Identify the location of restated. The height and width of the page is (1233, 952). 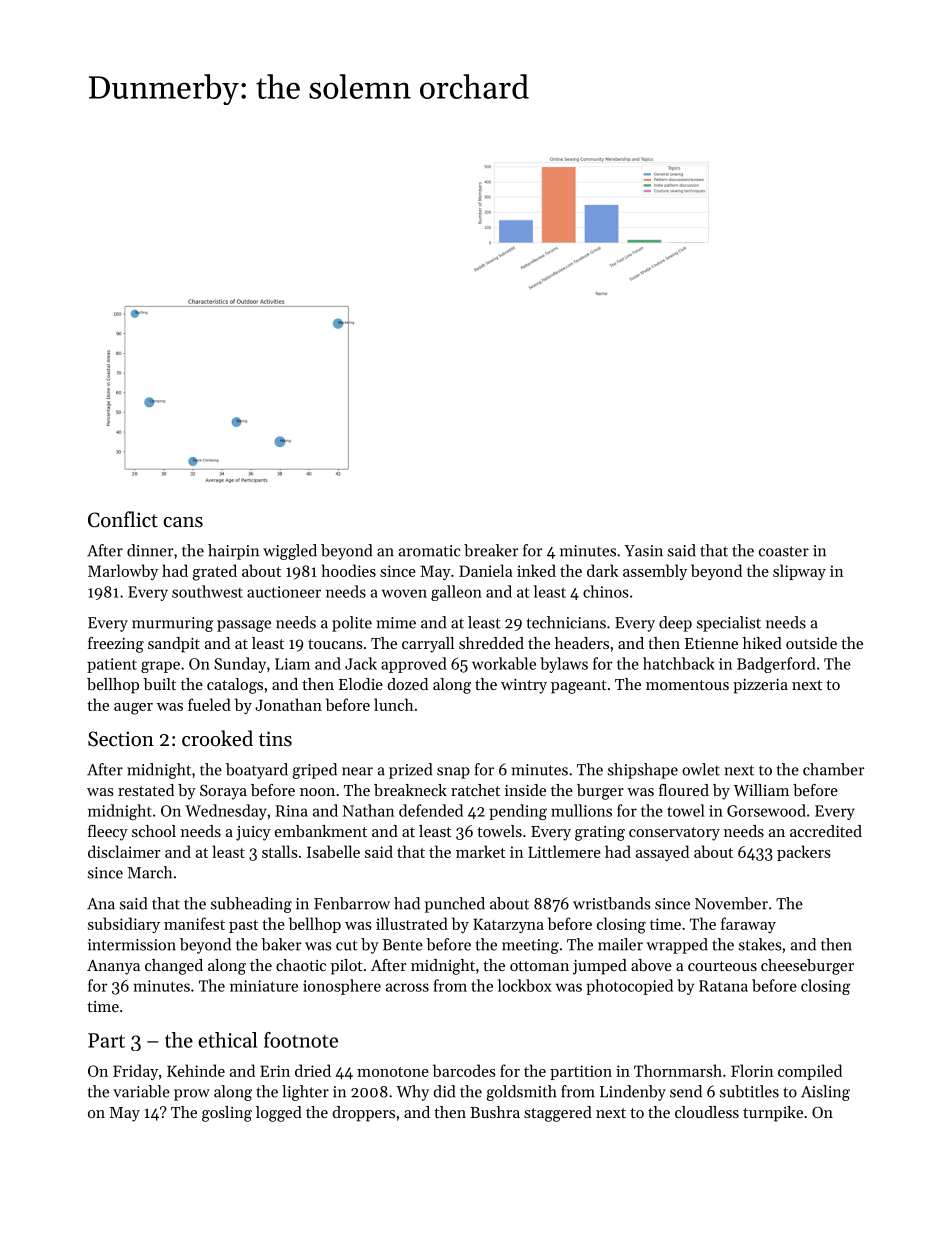
(146, 790).
